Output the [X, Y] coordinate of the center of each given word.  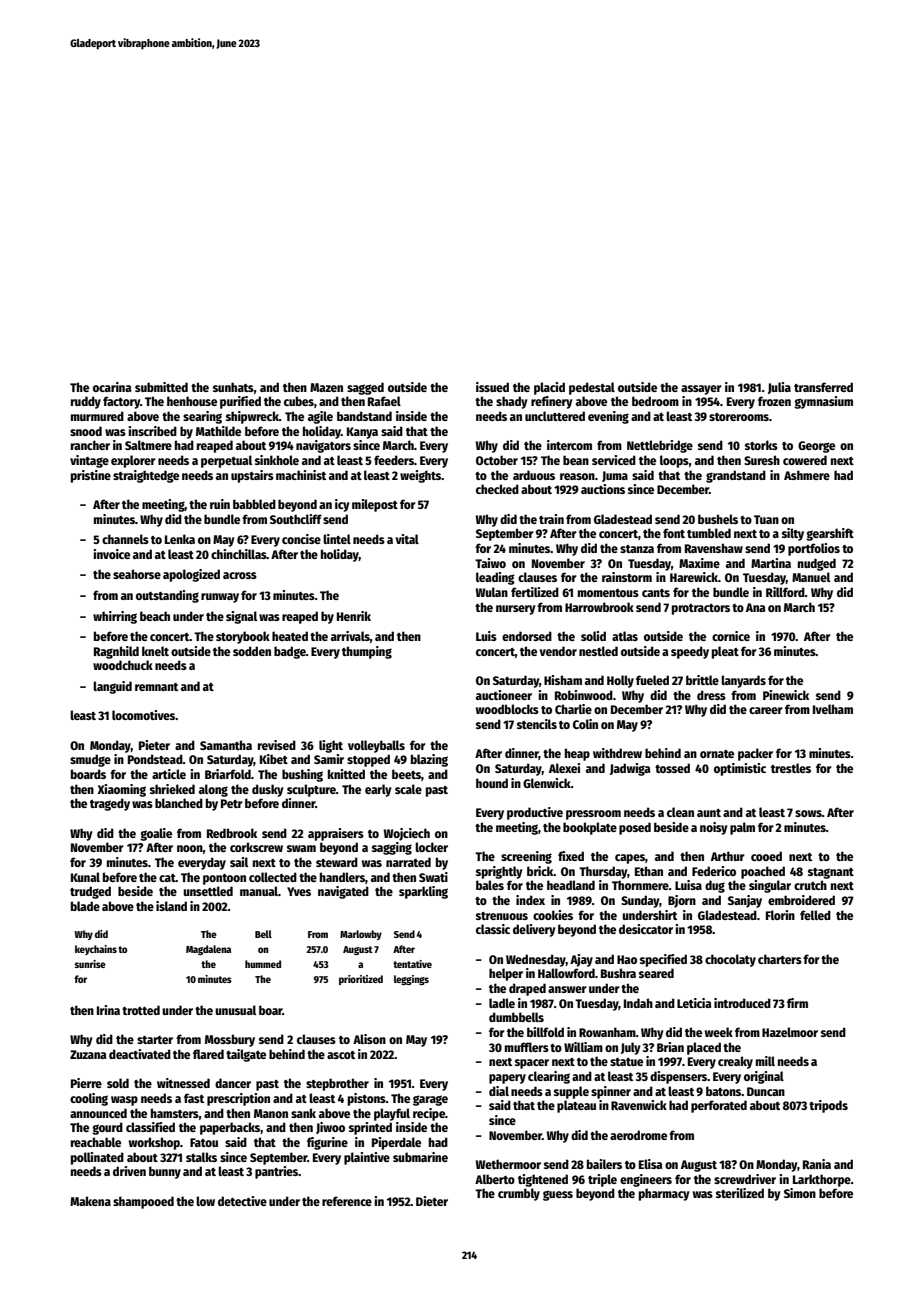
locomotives [143, 715]
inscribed [153, 431]
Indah [638, 1003]
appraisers [336, 834]
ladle [502, 1003]
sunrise [90, 964]
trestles [791, 768]
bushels [718, 519]
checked [497, 489]
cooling [89, 1099]
